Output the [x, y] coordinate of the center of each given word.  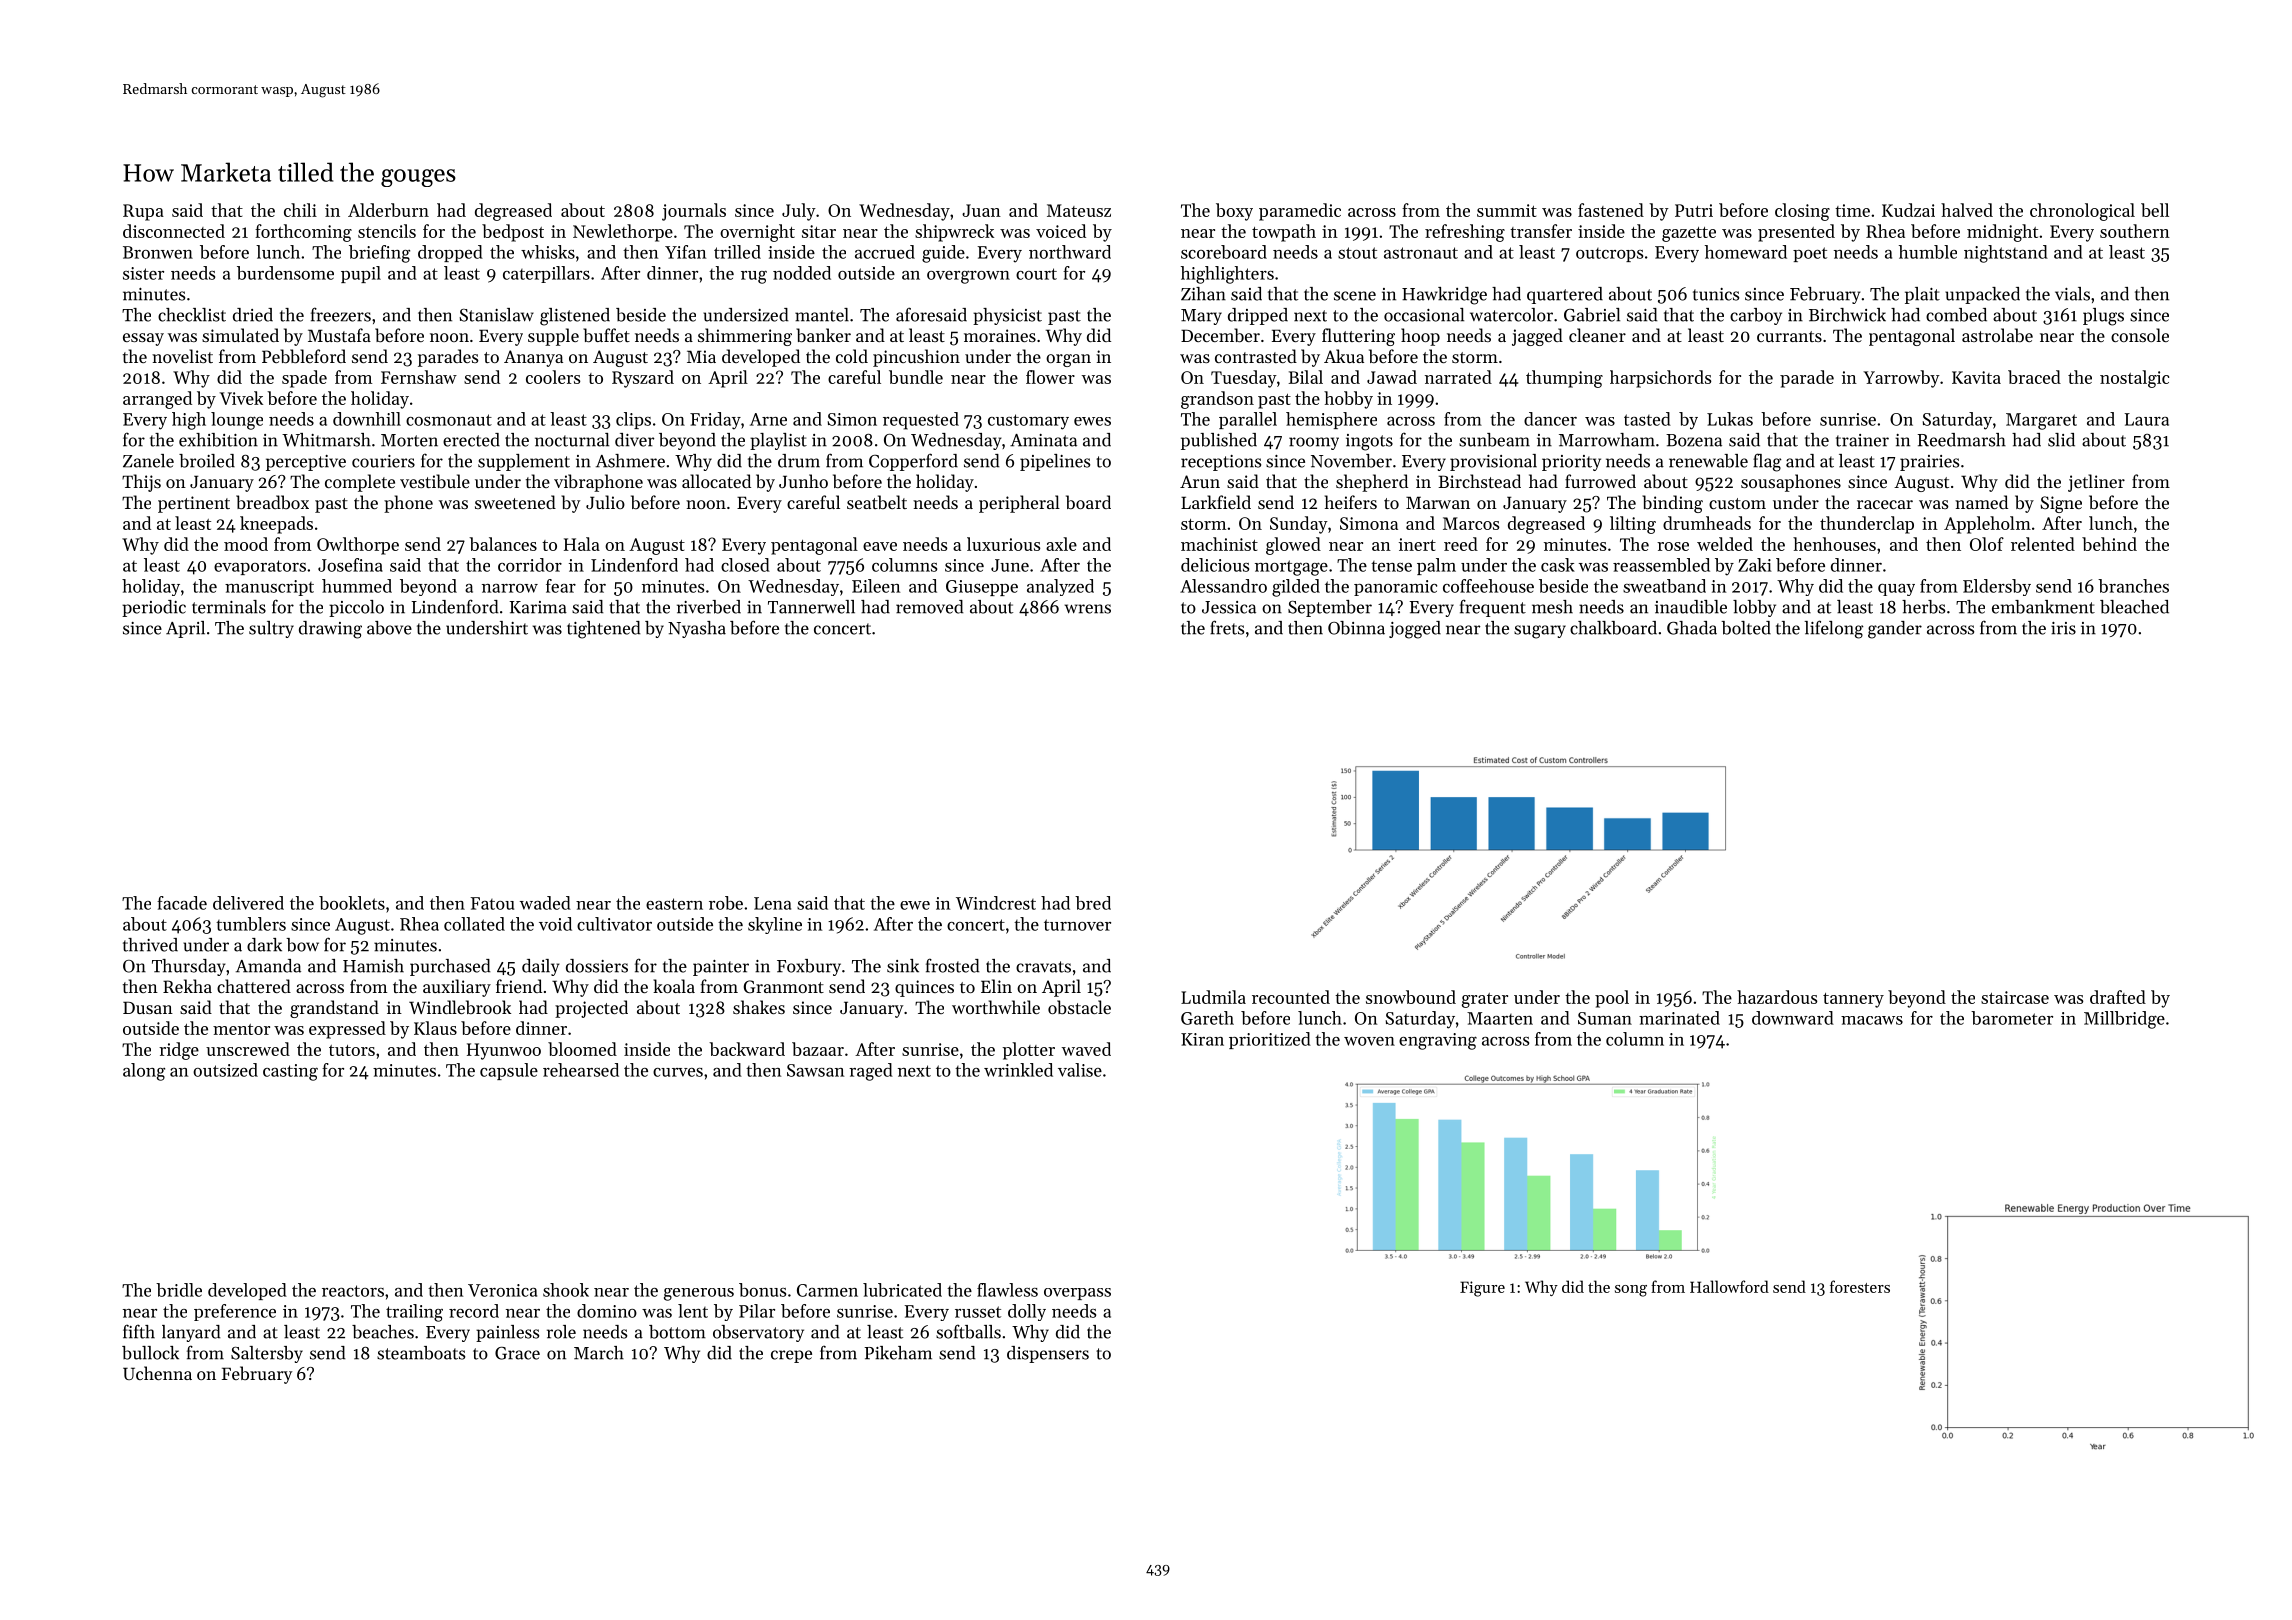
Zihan [1203, 294]
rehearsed [581, 1070]
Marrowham [1607, 440]
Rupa [143, 212]
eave [880, 546]
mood [246, 544]
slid [2061, 440]
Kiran [1202, 1039]
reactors [353, 1291]
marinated [1679, 1018]
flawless [1007, 1290]
